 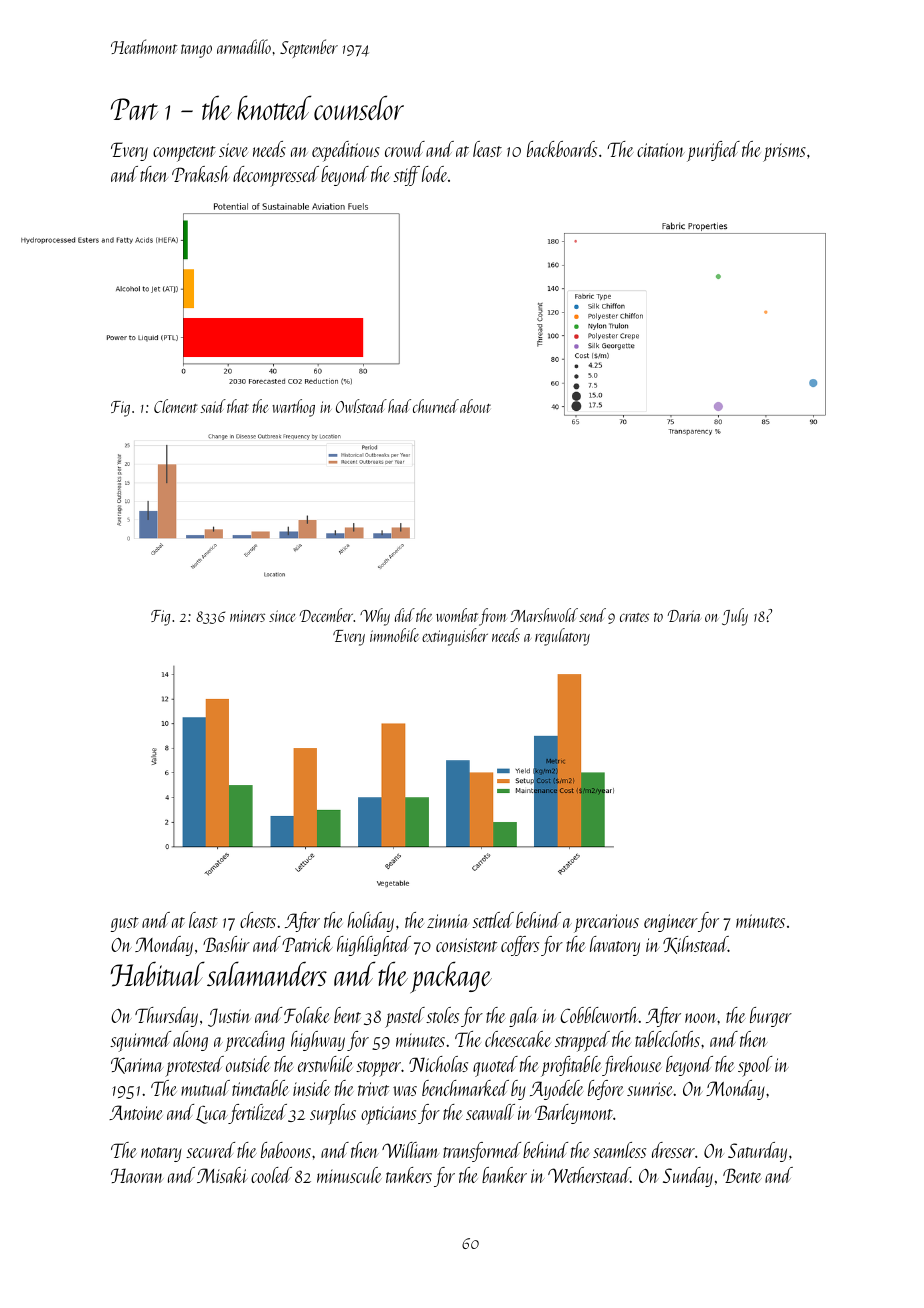 I want to click on miners, so click(x=247, y=616).
